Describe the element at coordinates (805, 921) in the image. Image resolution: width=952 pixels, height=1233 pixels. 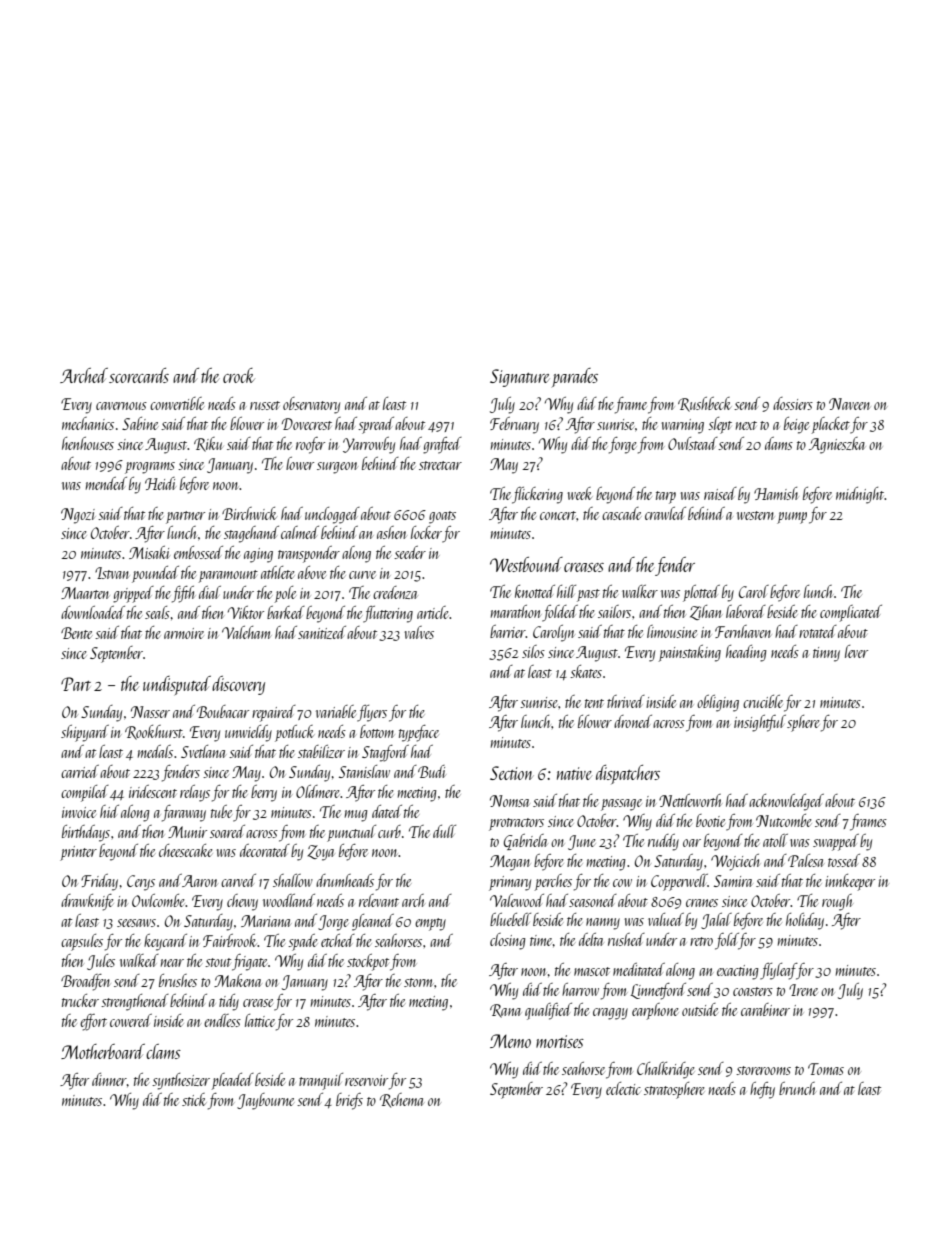
I see `holiday` at that location.
